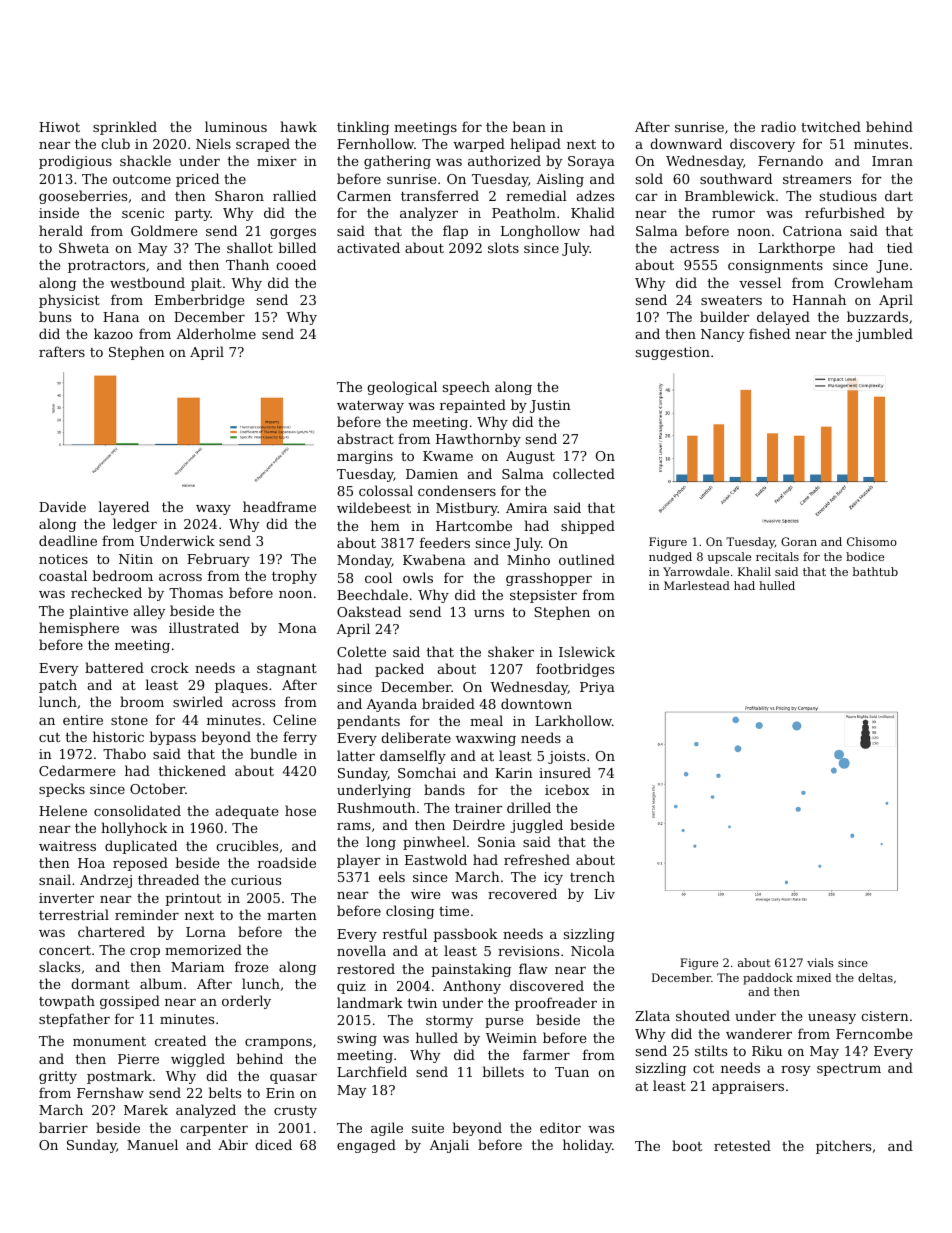  I want to click on Manuel, so click(152, 1144).
